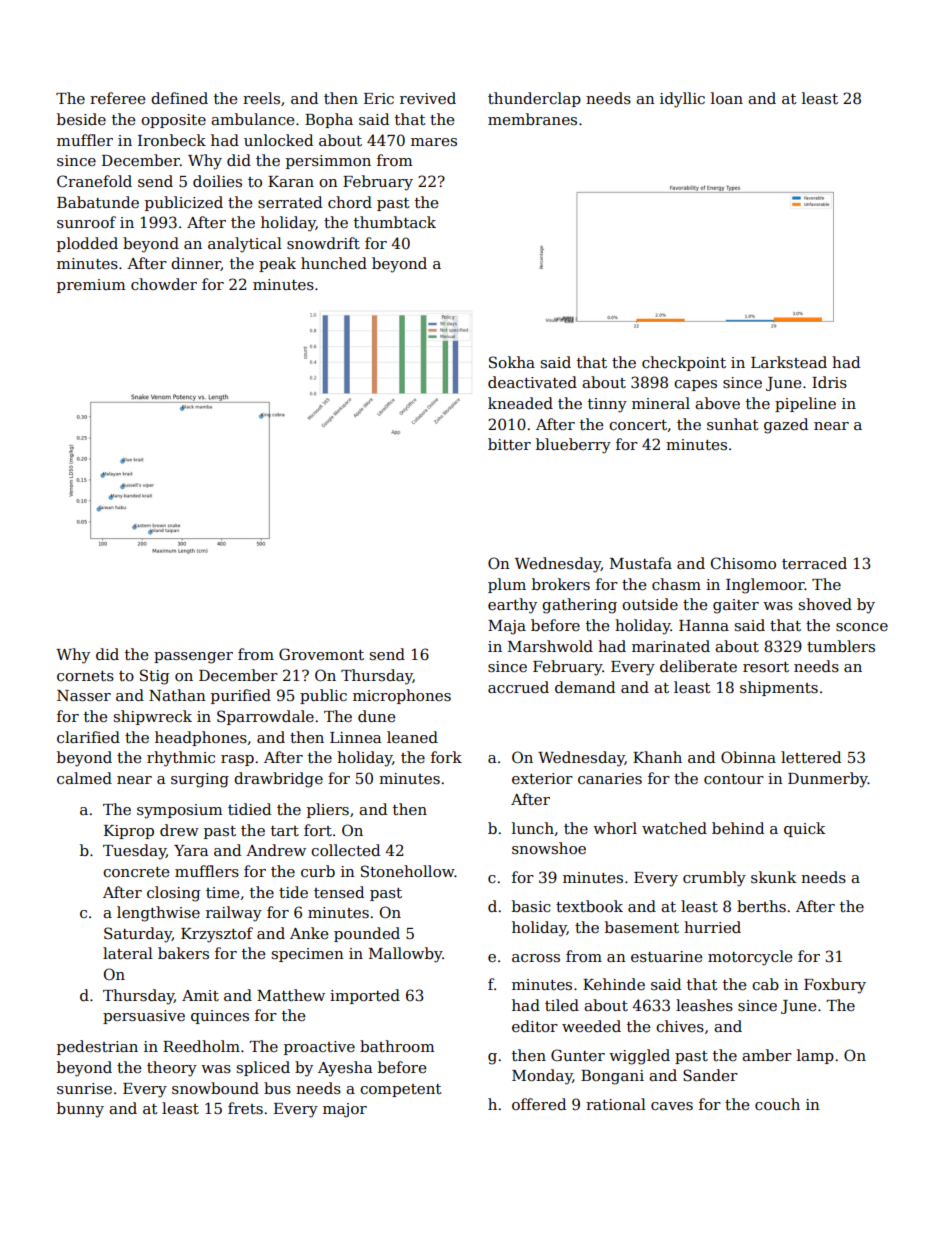  What do you see at coordinates (395, 222) in the screenshot?
I see `thumbtack` at bounding box center [395, 222].
